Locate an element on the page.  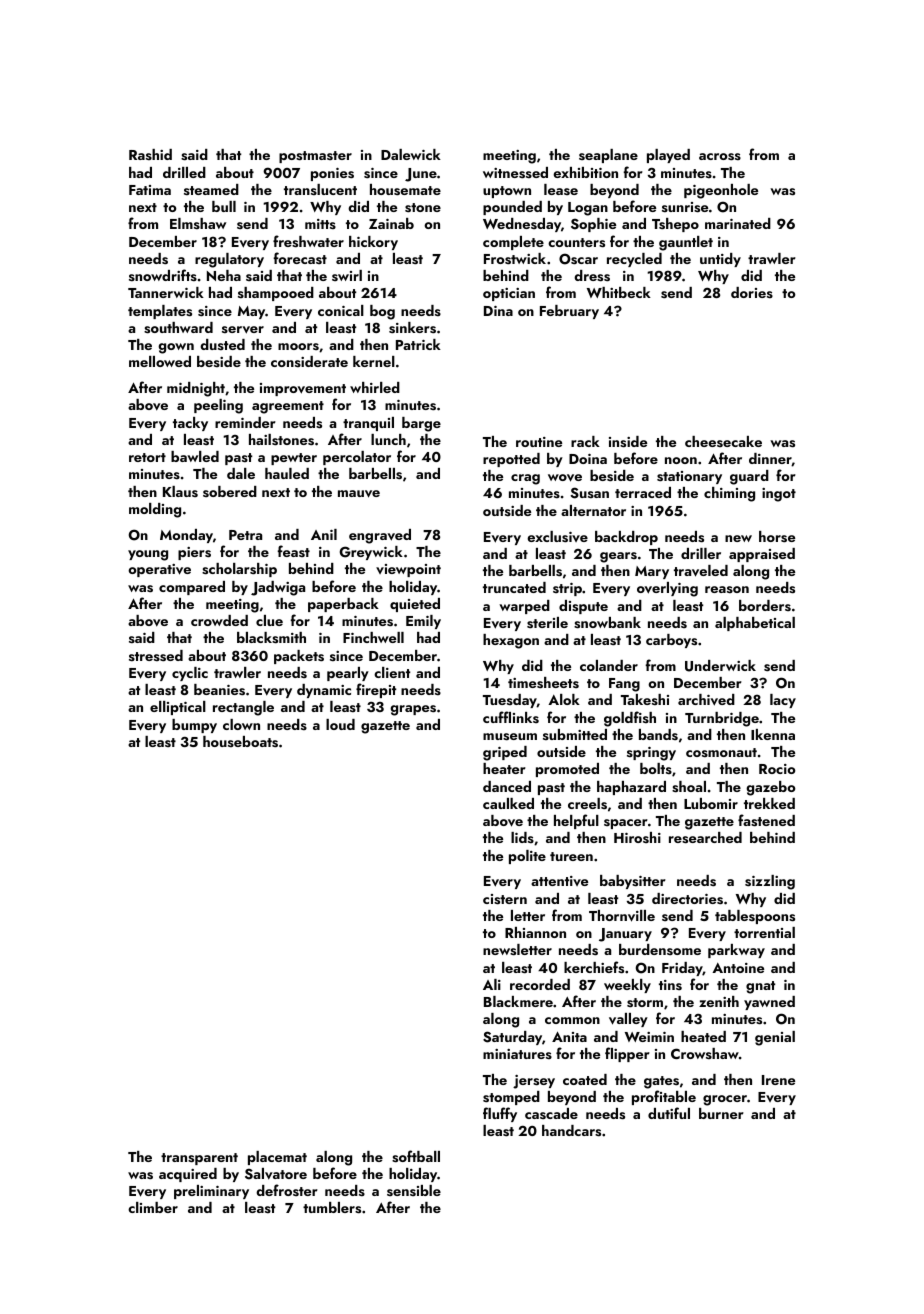
dusted is located at coordinates (222, 344).
